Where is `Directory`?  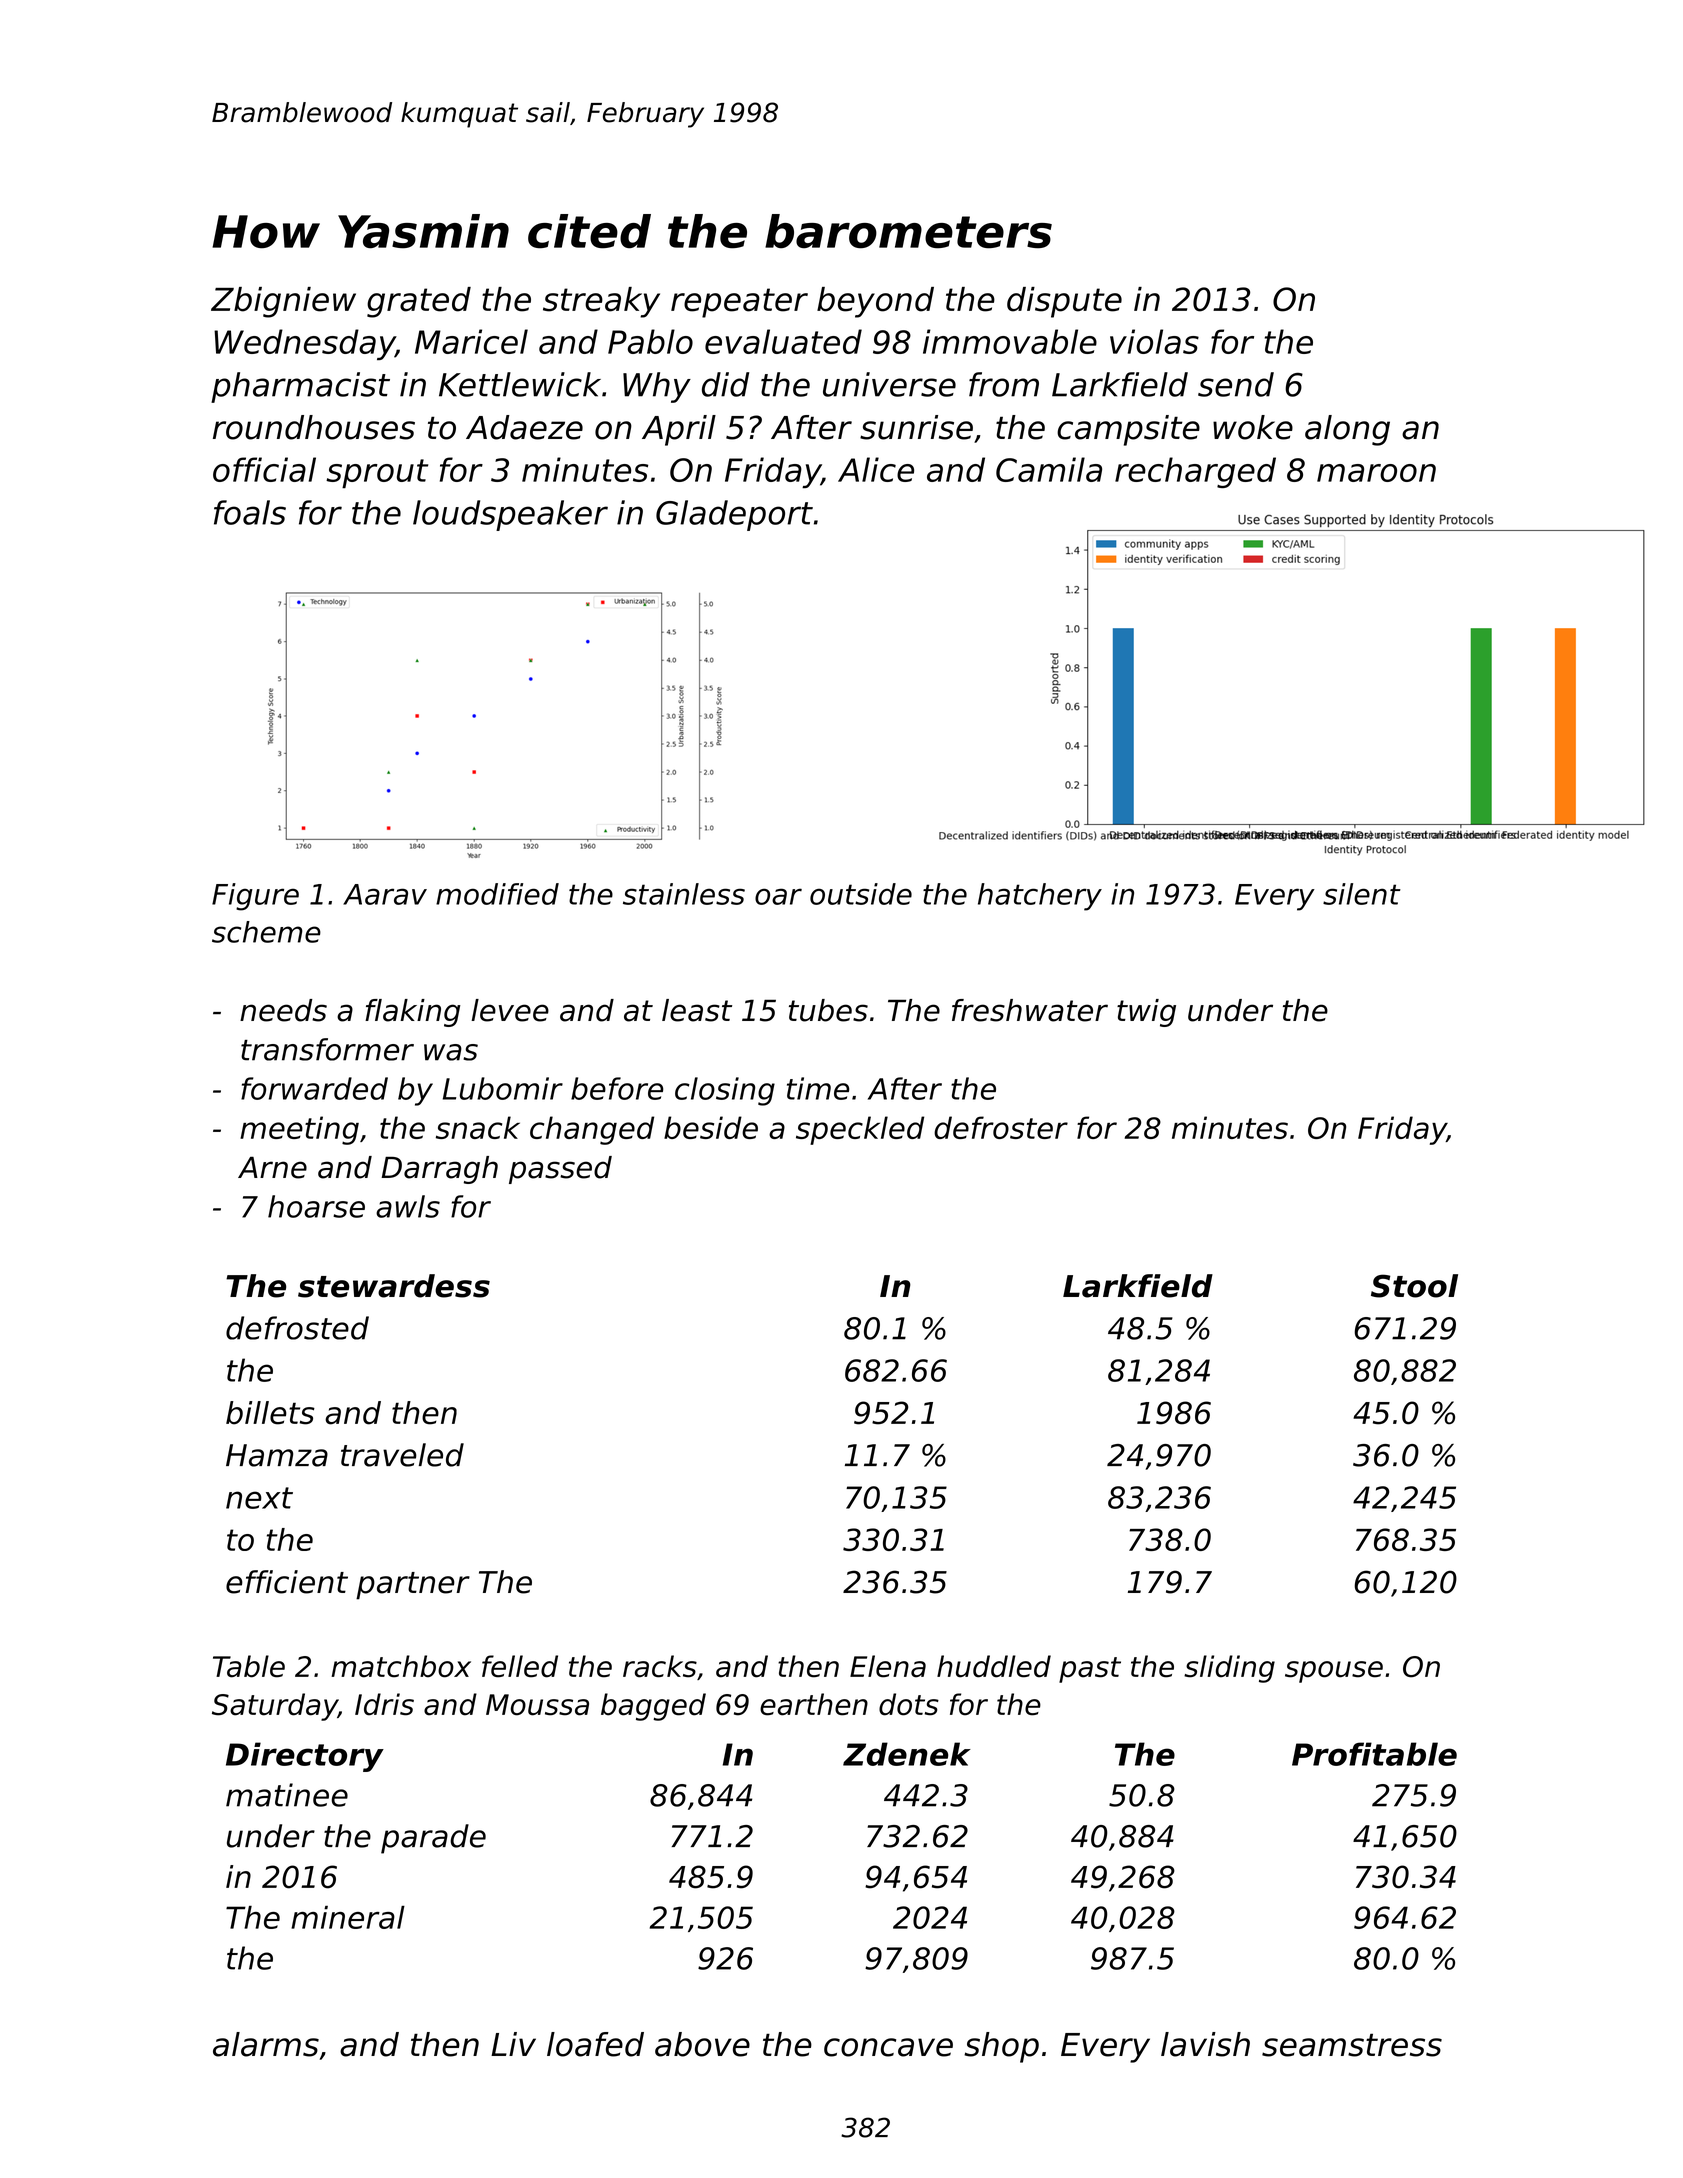 Directory is located at coordinates (305, 1757).
